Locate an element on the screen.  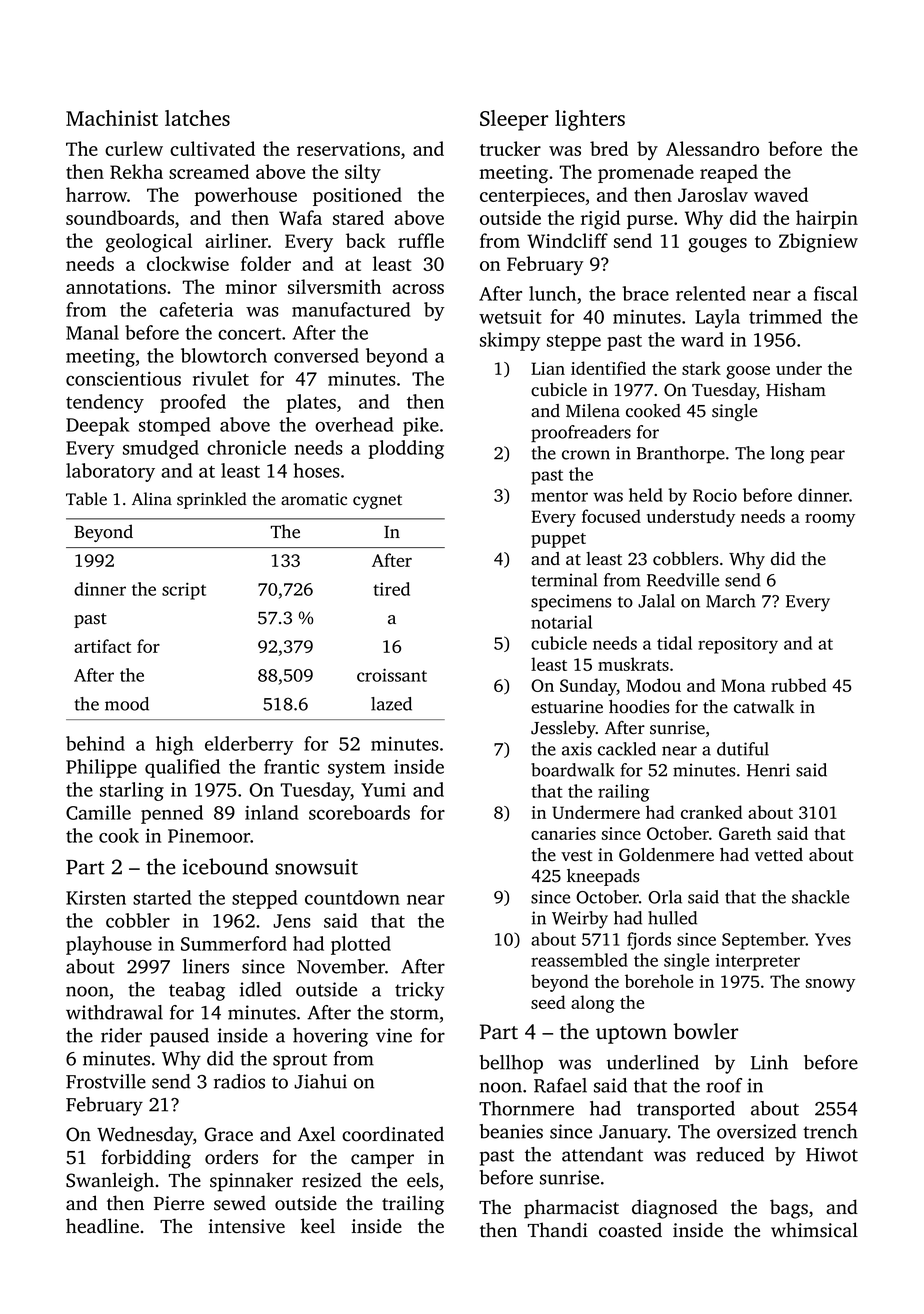
Machinist is located at coordinates (112, 118).
